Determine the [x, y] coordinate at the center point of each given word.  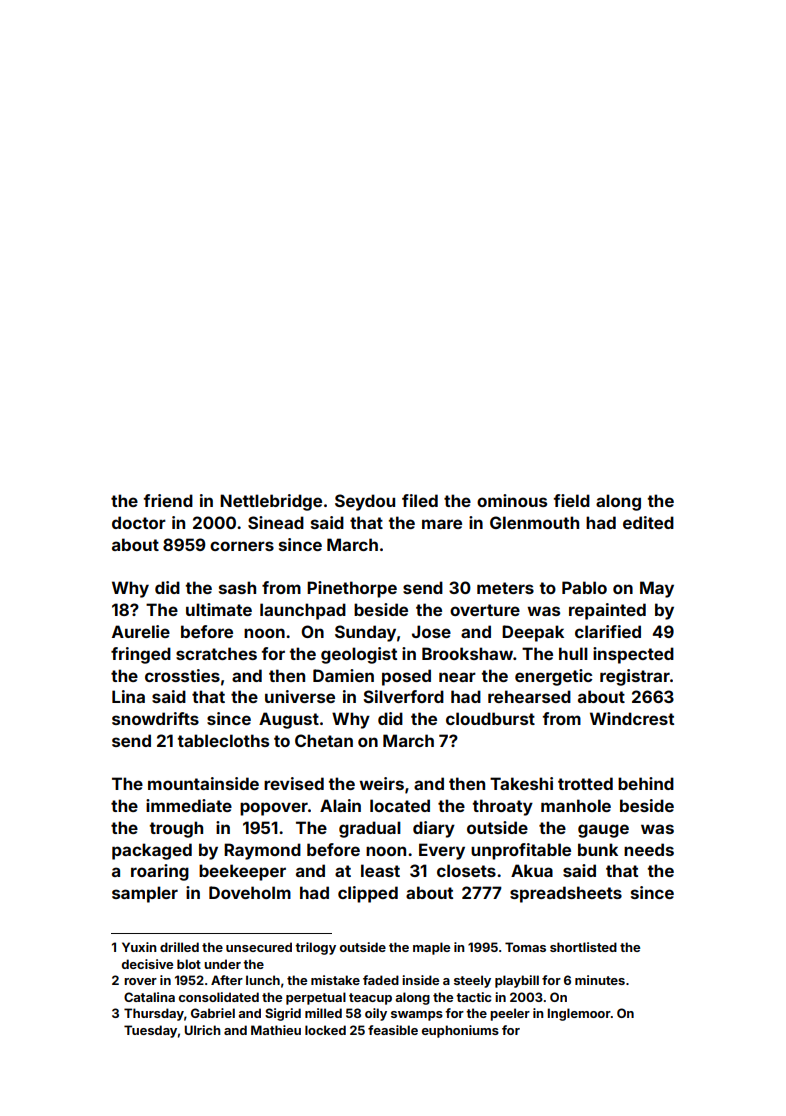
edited [648, 522]
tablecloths [223, 740]
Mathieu [276, 1030]
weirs [381, 783]
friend [168, 500]
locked [325, 1030]
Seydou [365, 502]
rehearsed [529, 696]
